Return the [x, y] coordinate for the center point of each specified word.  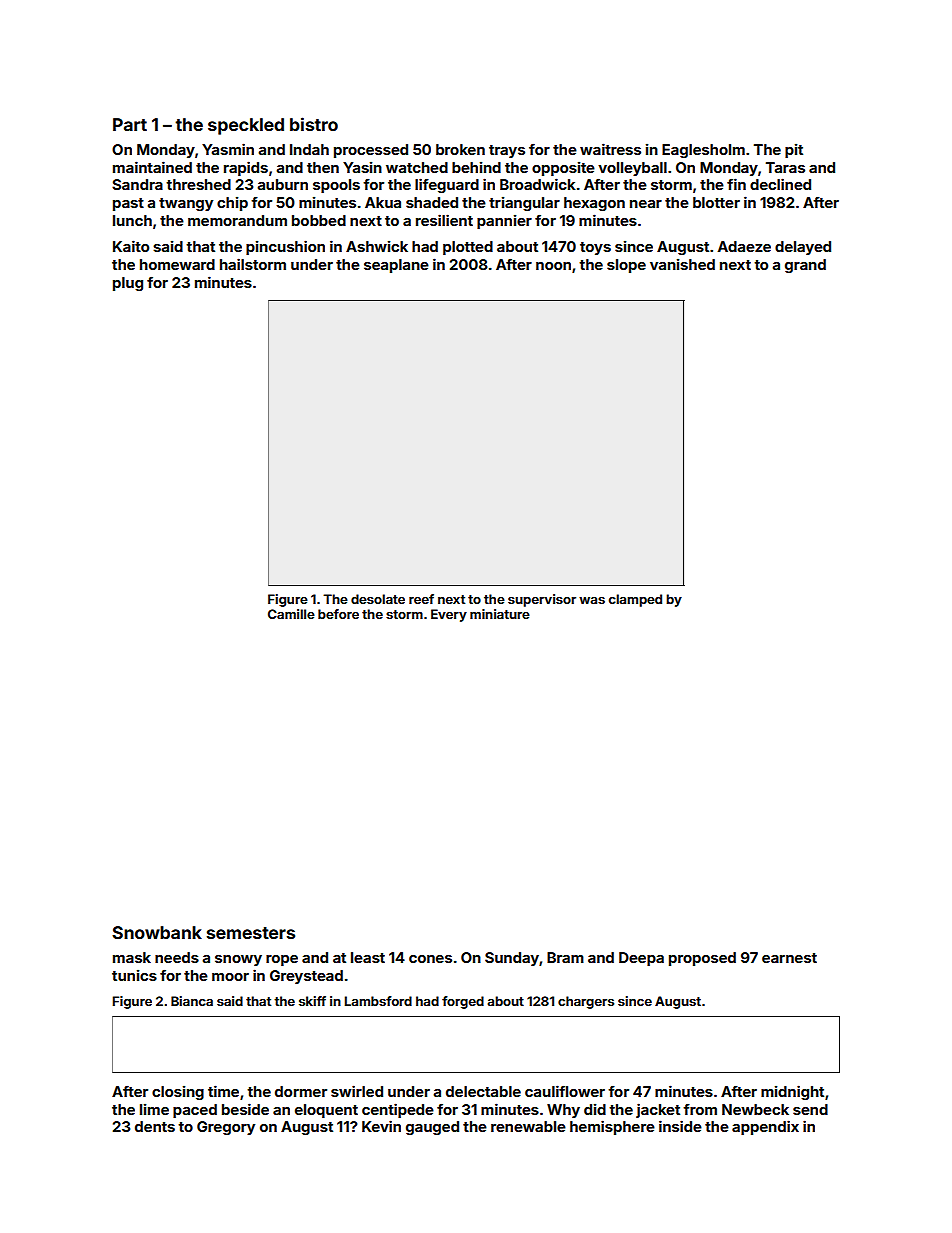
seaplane [396, 266]
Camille [291, 614]
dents [155, 1126]
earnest [789, 958]
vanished [682, 264]
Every [449, 615]
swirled [357, 1091]
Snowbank [157, 932]
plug [128, 284]
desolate [378, 599]
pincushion [285, 247]
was [592, 600]
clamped [635, 600]
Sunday [512, 959]
